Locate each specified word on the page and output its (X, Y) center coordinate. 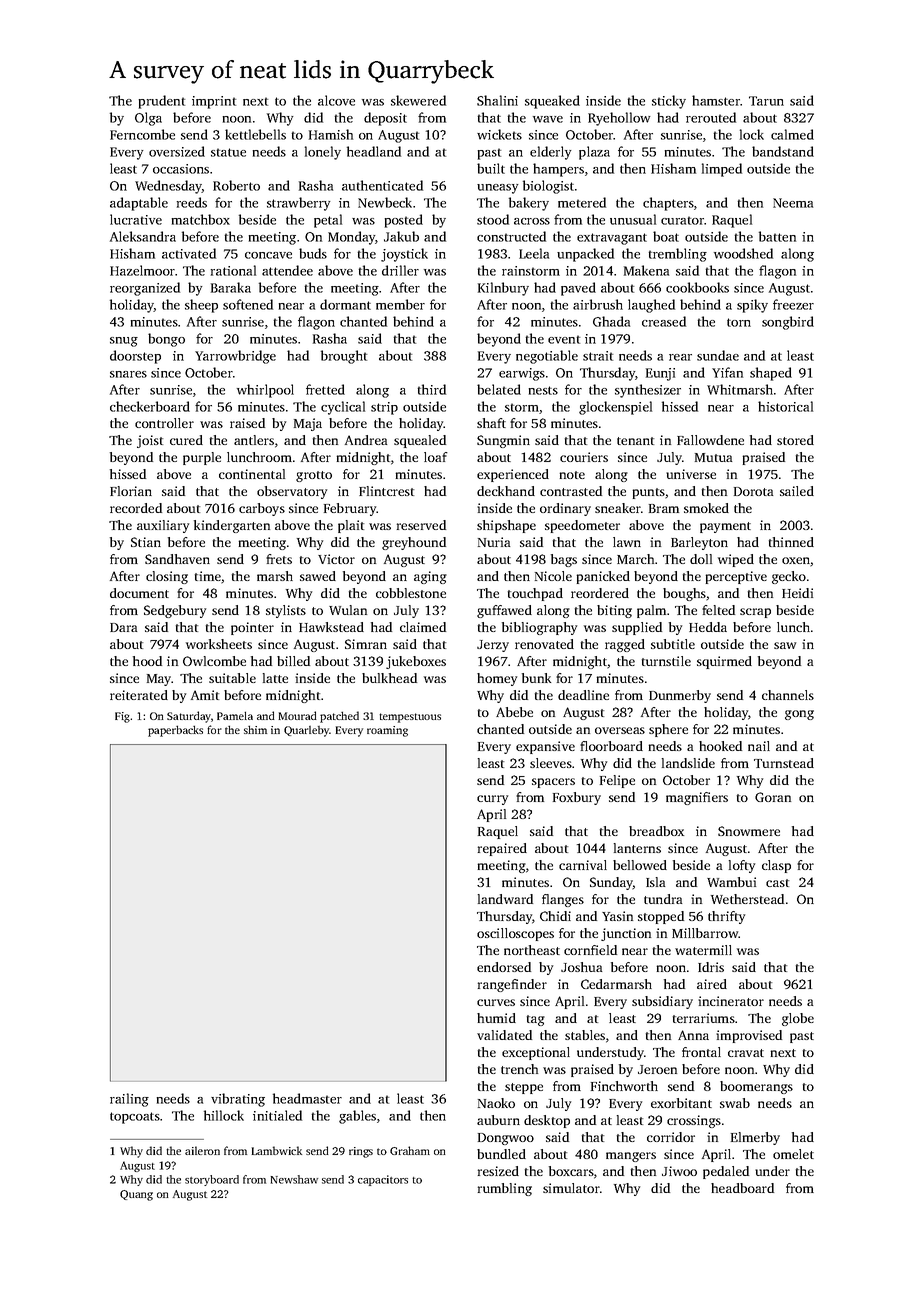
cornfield (590, 950)
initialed (277, 1115)
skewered (418, 100)
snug (124, 342)
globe (798, 1019)
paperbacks (175, 731)
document (139, 593)
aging (430, 577)
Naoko (496, 1103)
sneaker (618, 508)
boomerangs (756, 1087)
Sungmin (503, 441)
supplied (637, 628)
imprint (214, 102)
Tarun (766, 101)
